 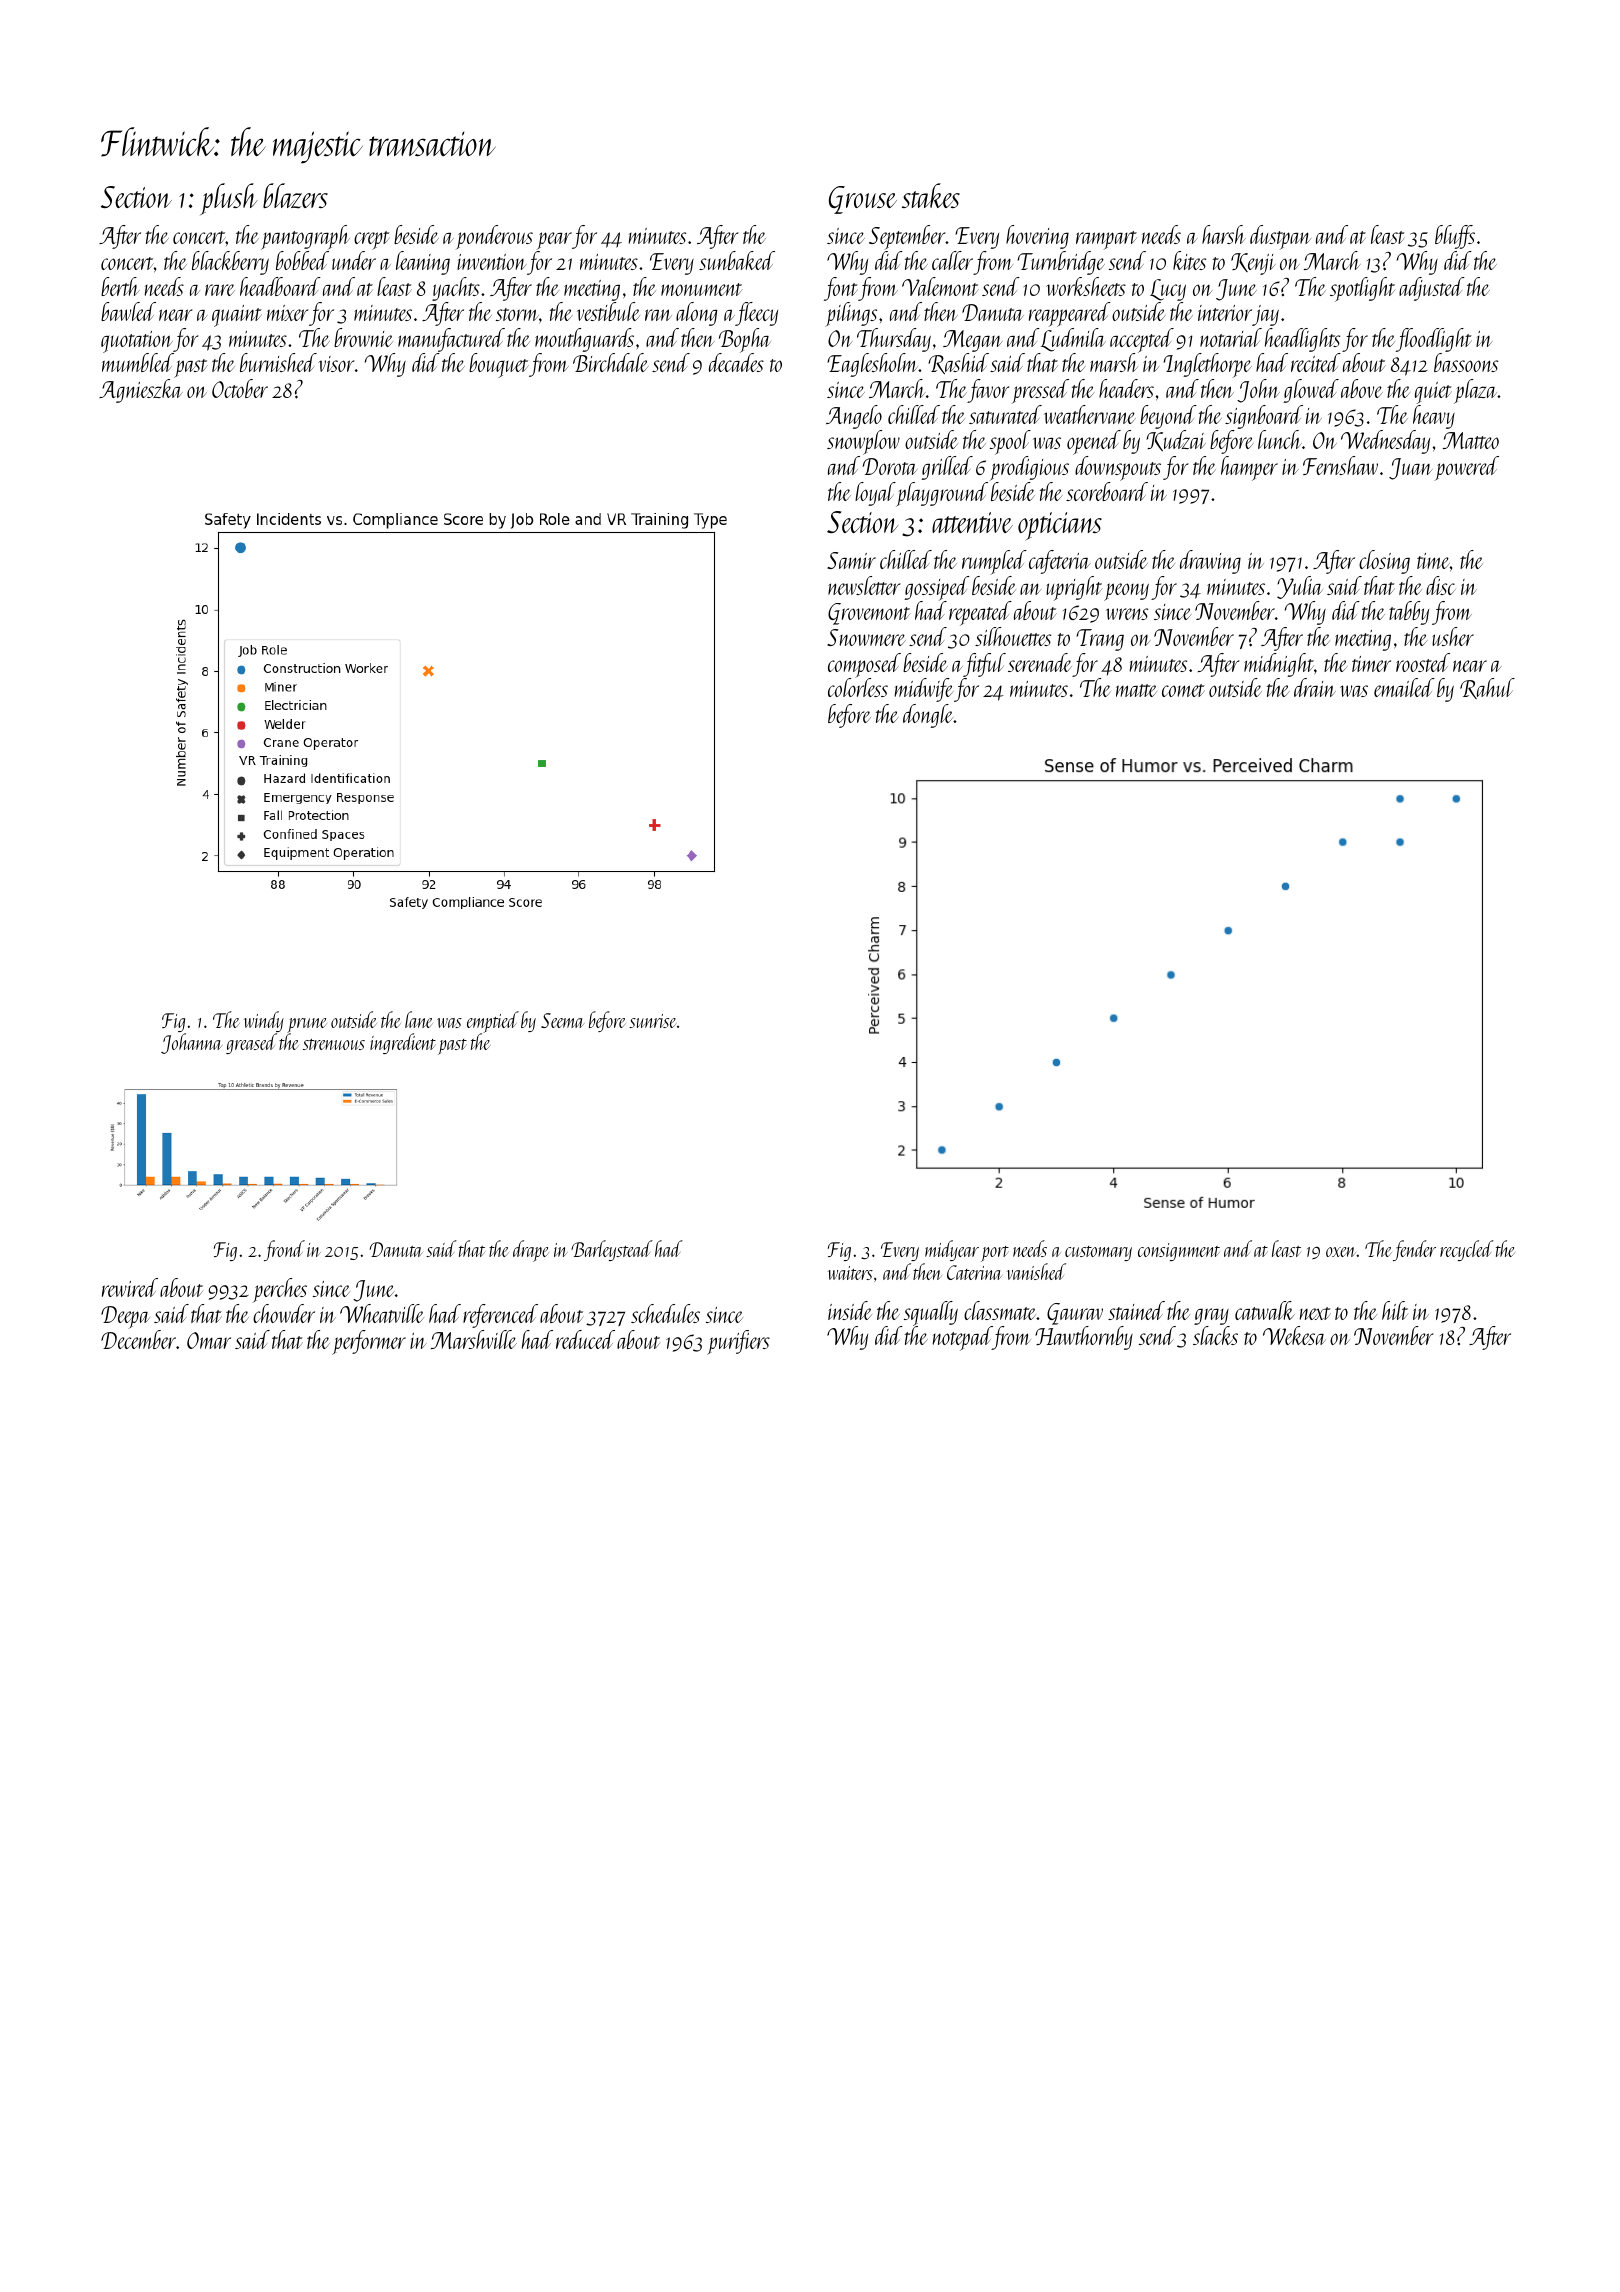 What do you see at coordinates (494, 237) in the screenshot?
I see `ponderous` at bounding box center [494, 237].
